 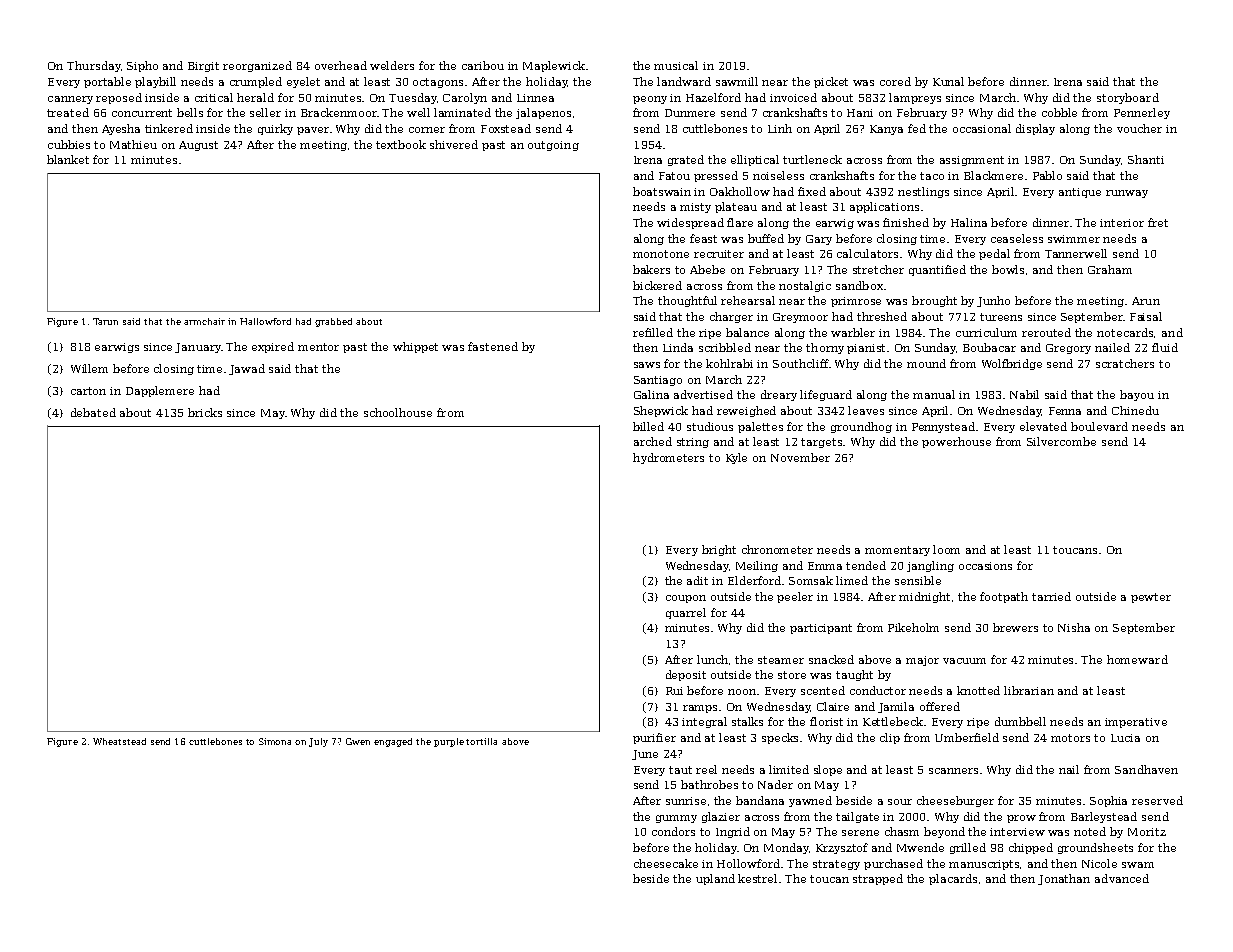 I want to click on Fenna, so click(x=1065, y=411).
